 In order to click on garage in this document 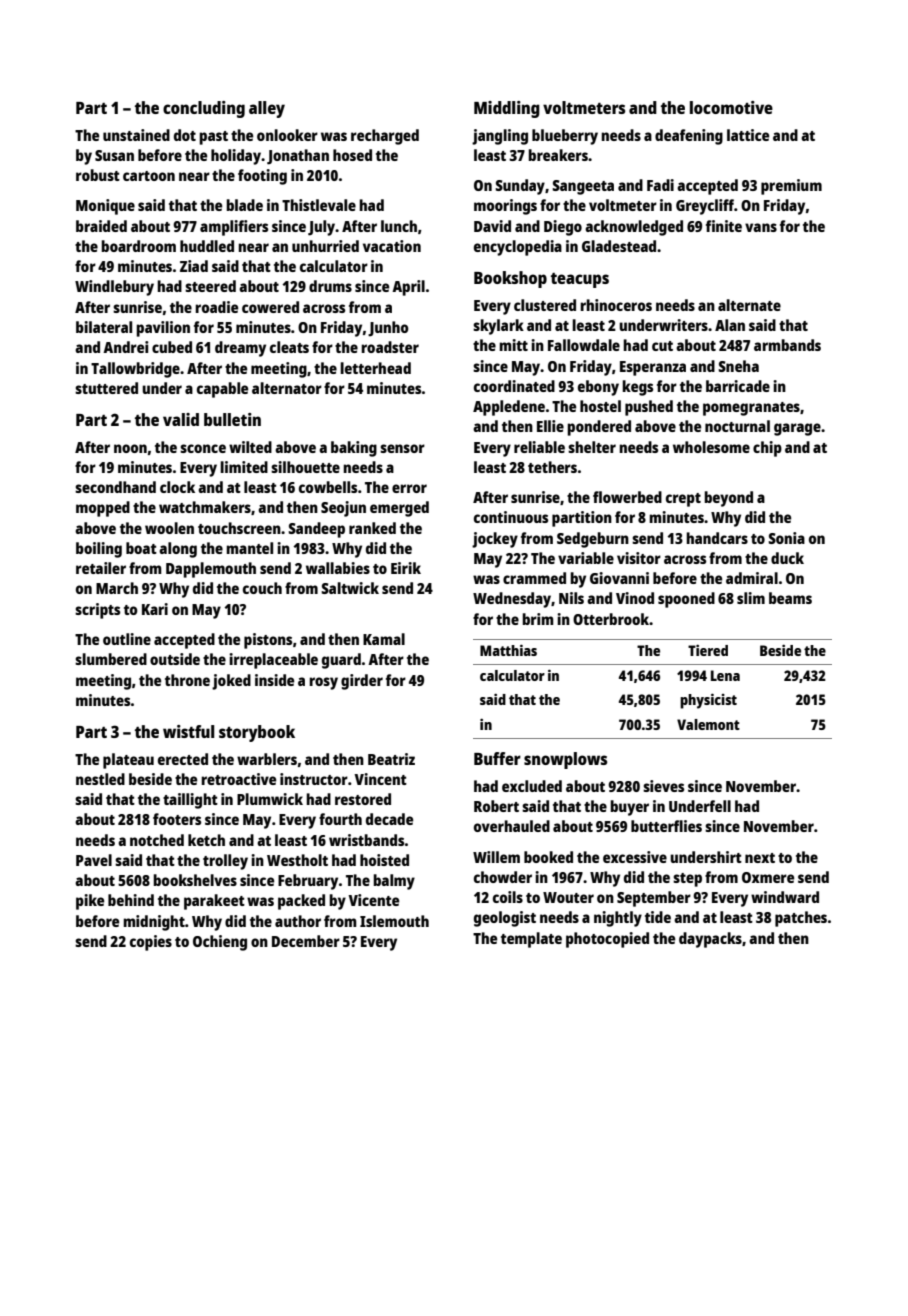, I will do `click(797, 429)`.
